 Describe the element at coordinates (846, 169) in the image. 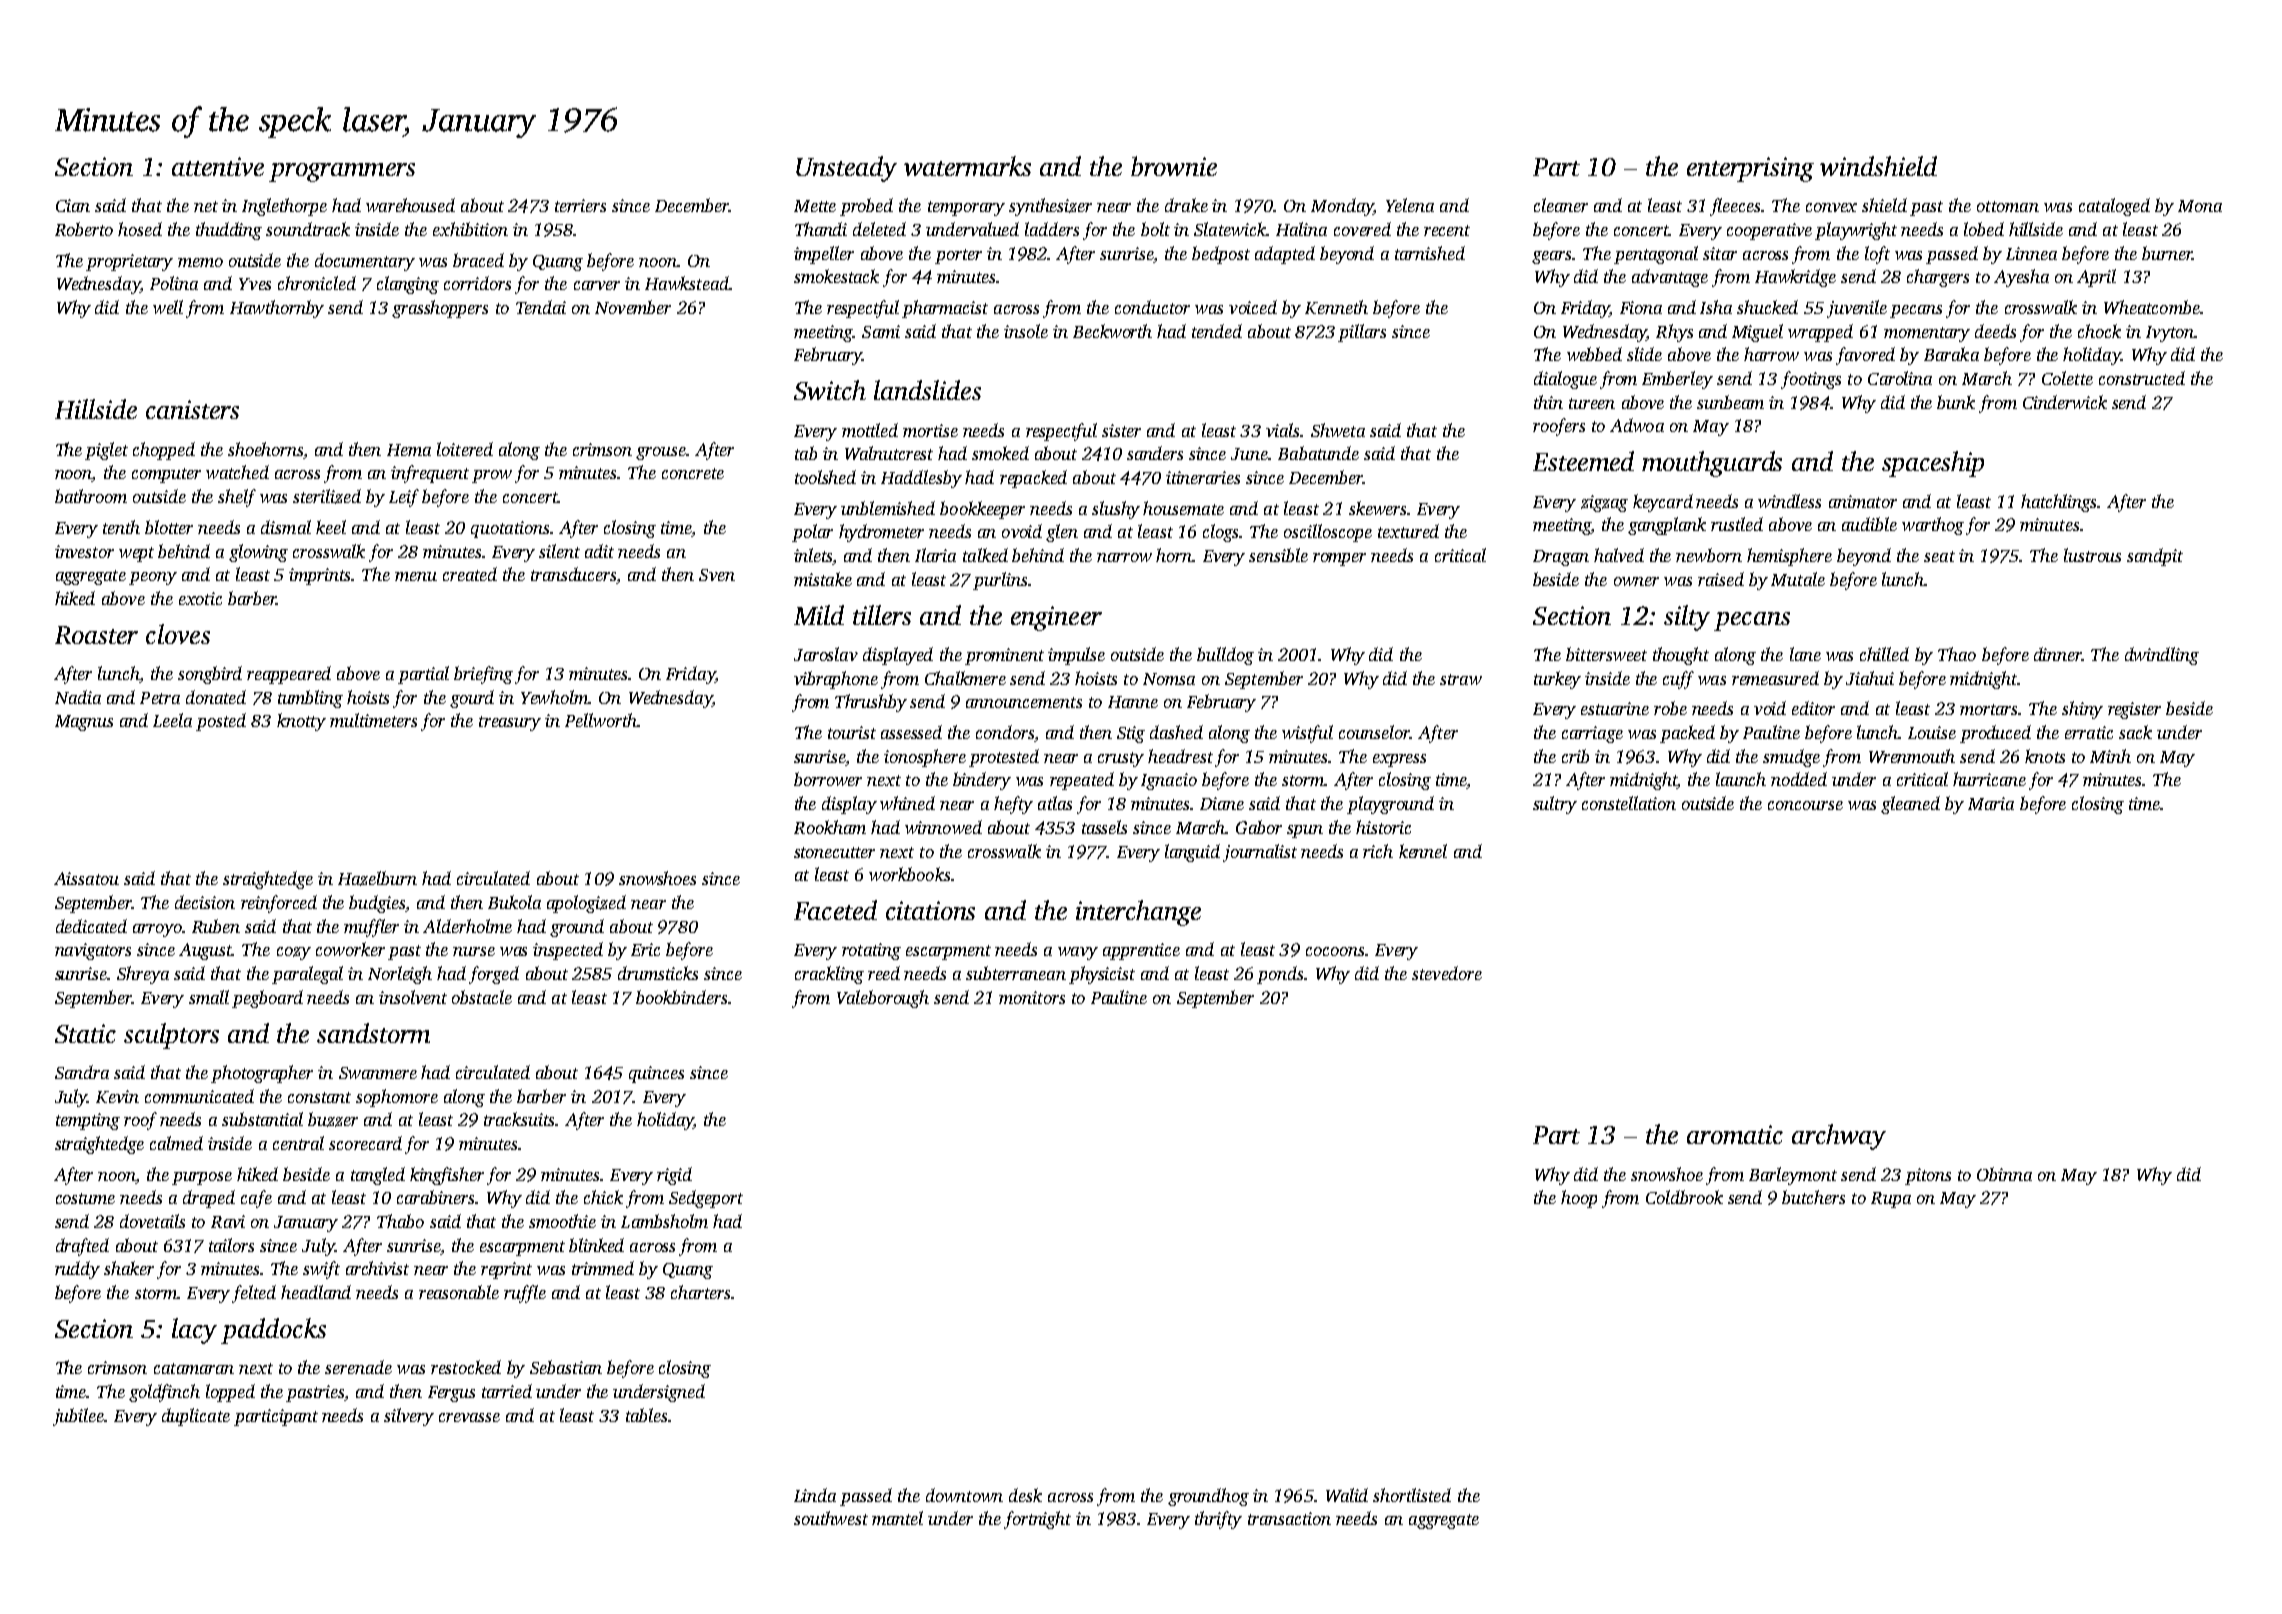

I see `Unsteady` at that location.
